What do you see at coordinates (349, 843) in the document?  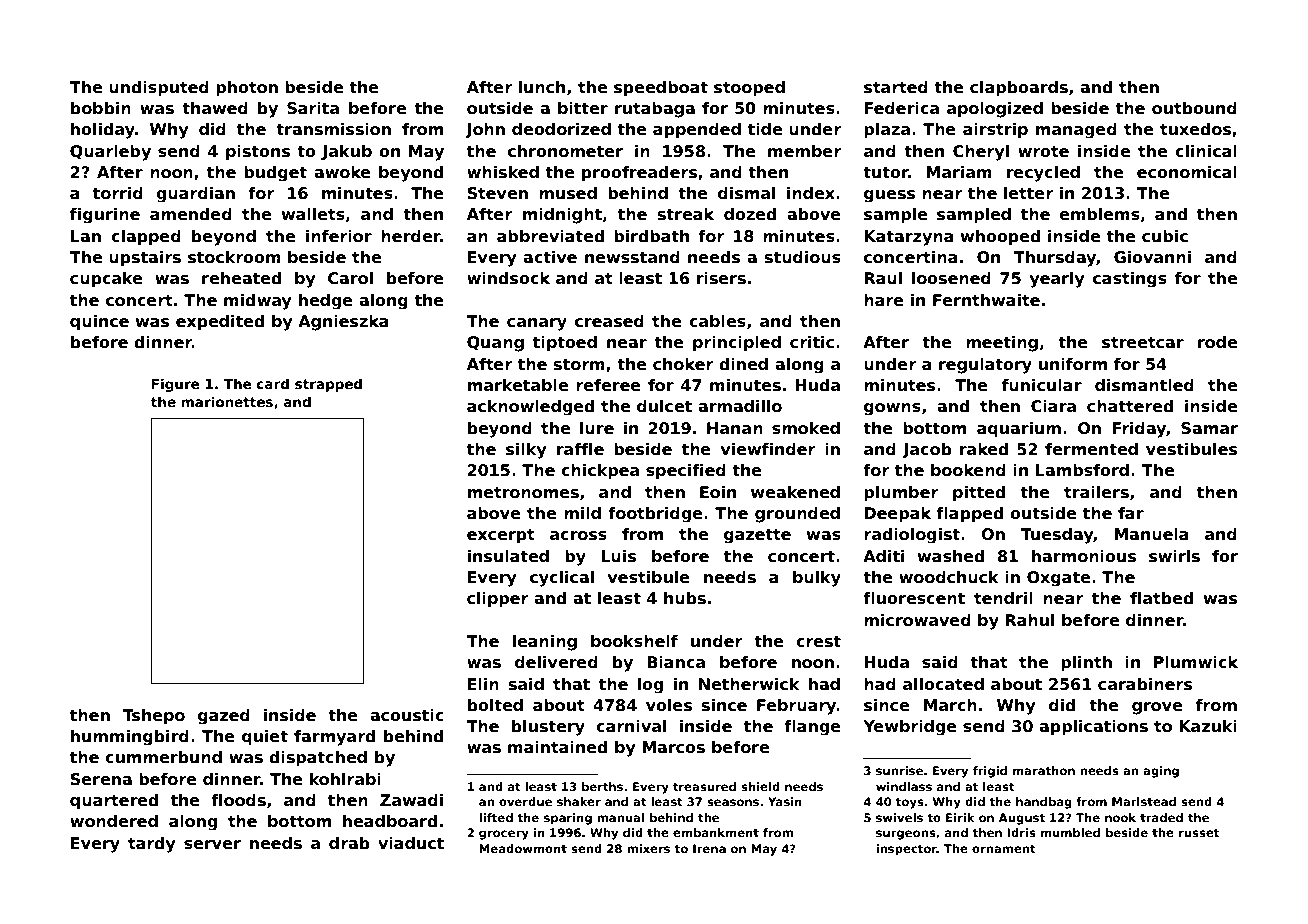 I see `drab` at bounding box center [349, 843].
